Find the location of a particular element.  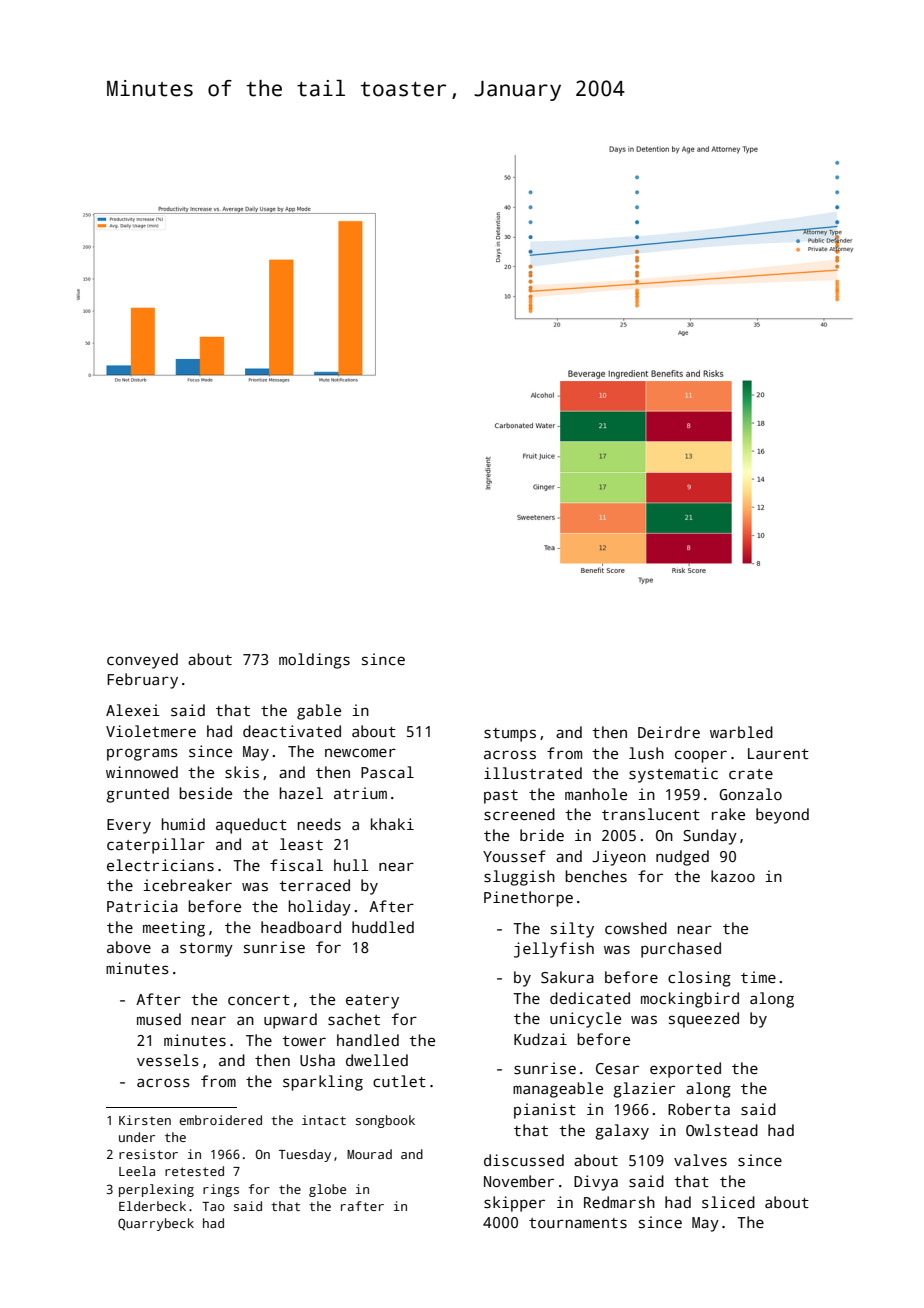

translucent is located at coordinates (651, 814).
